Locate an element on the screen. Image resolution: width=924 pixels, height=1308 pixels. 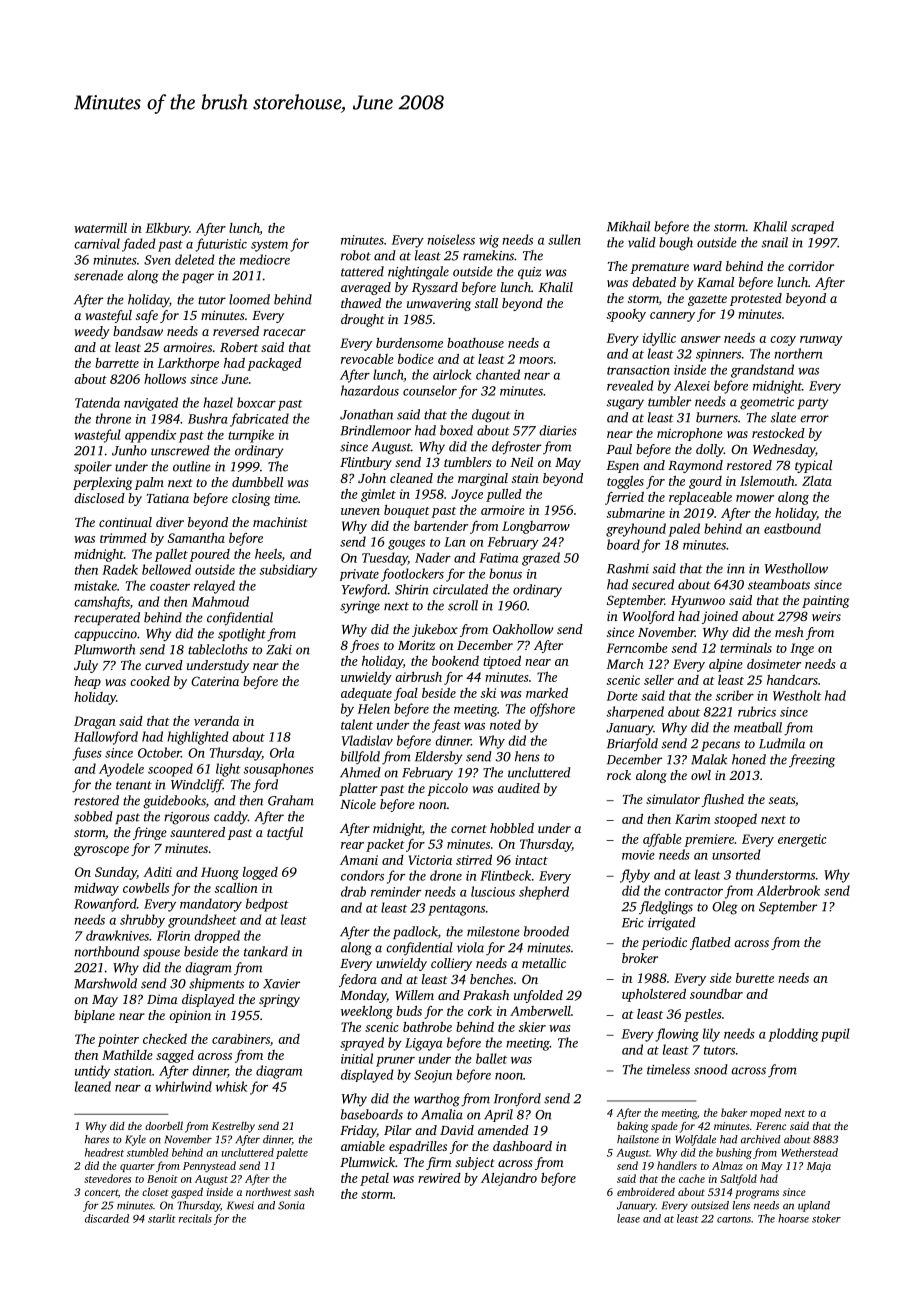
quiz is located at coordinates (529, 273).
